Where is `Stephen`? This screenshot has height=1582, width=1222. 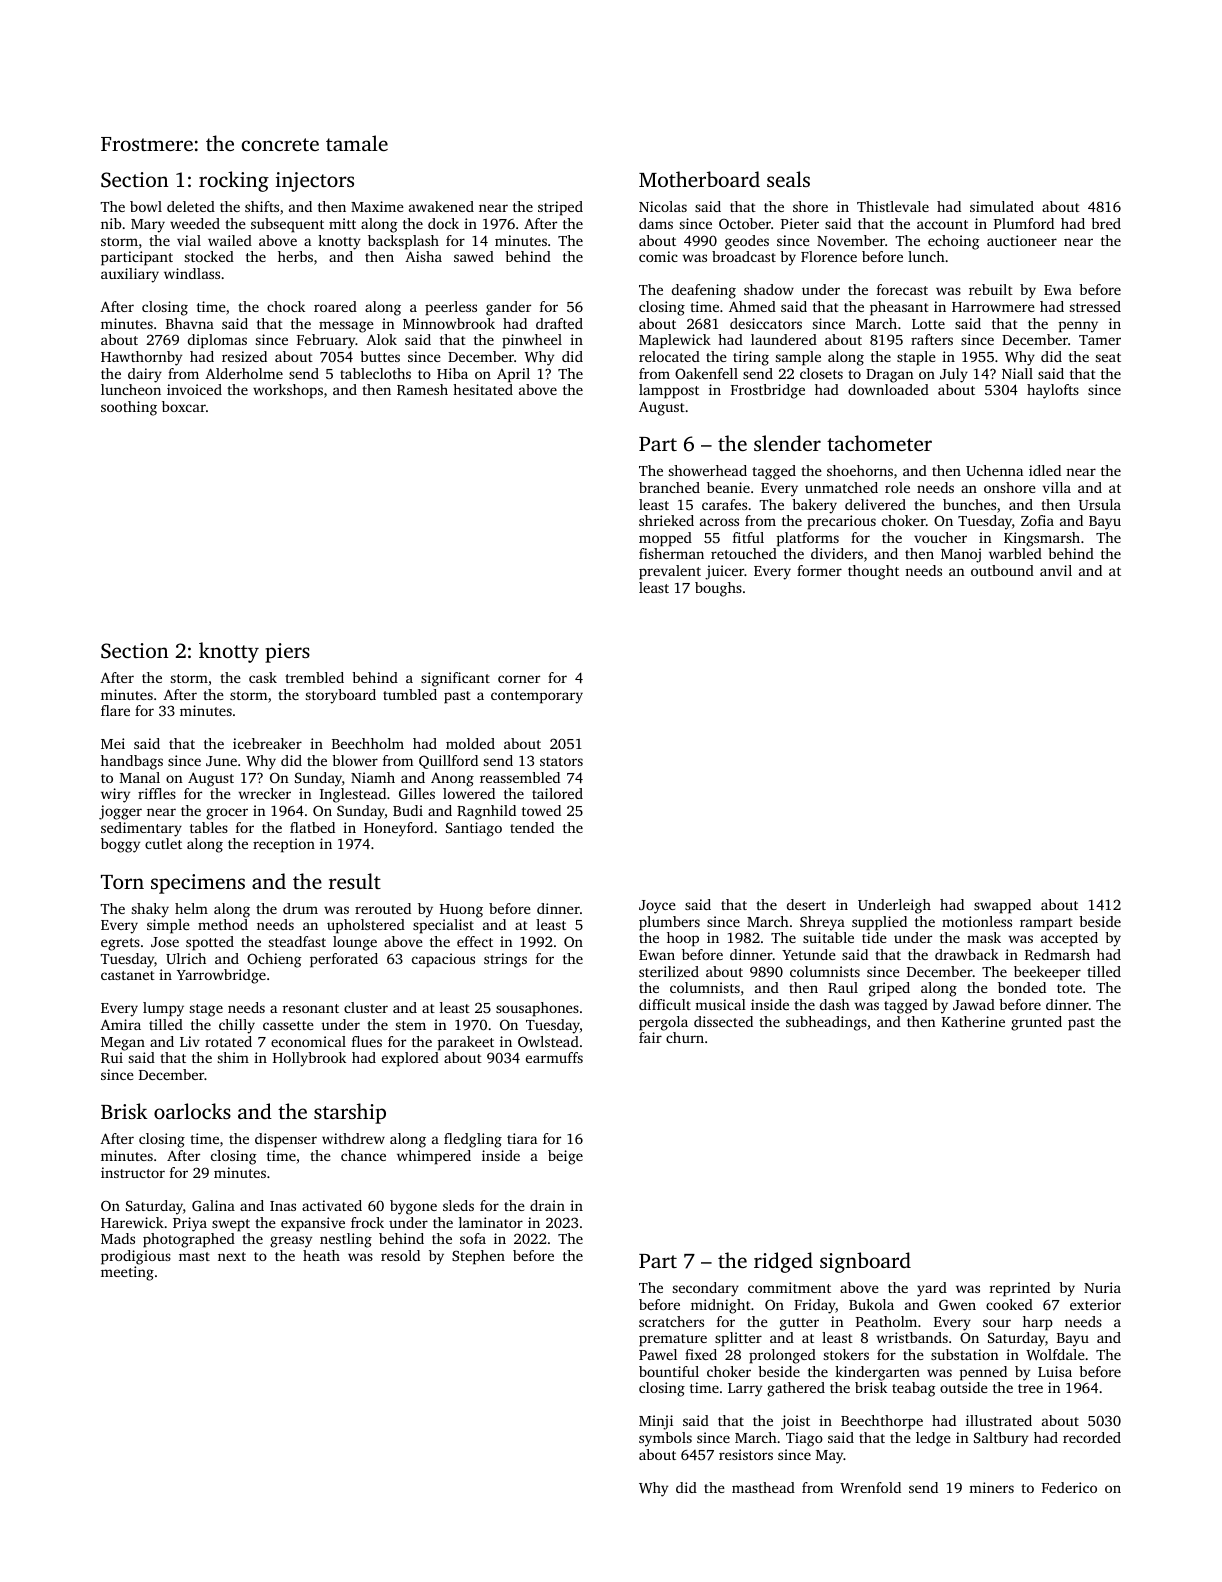
Stephen is located at coordinates (478, 1257).
